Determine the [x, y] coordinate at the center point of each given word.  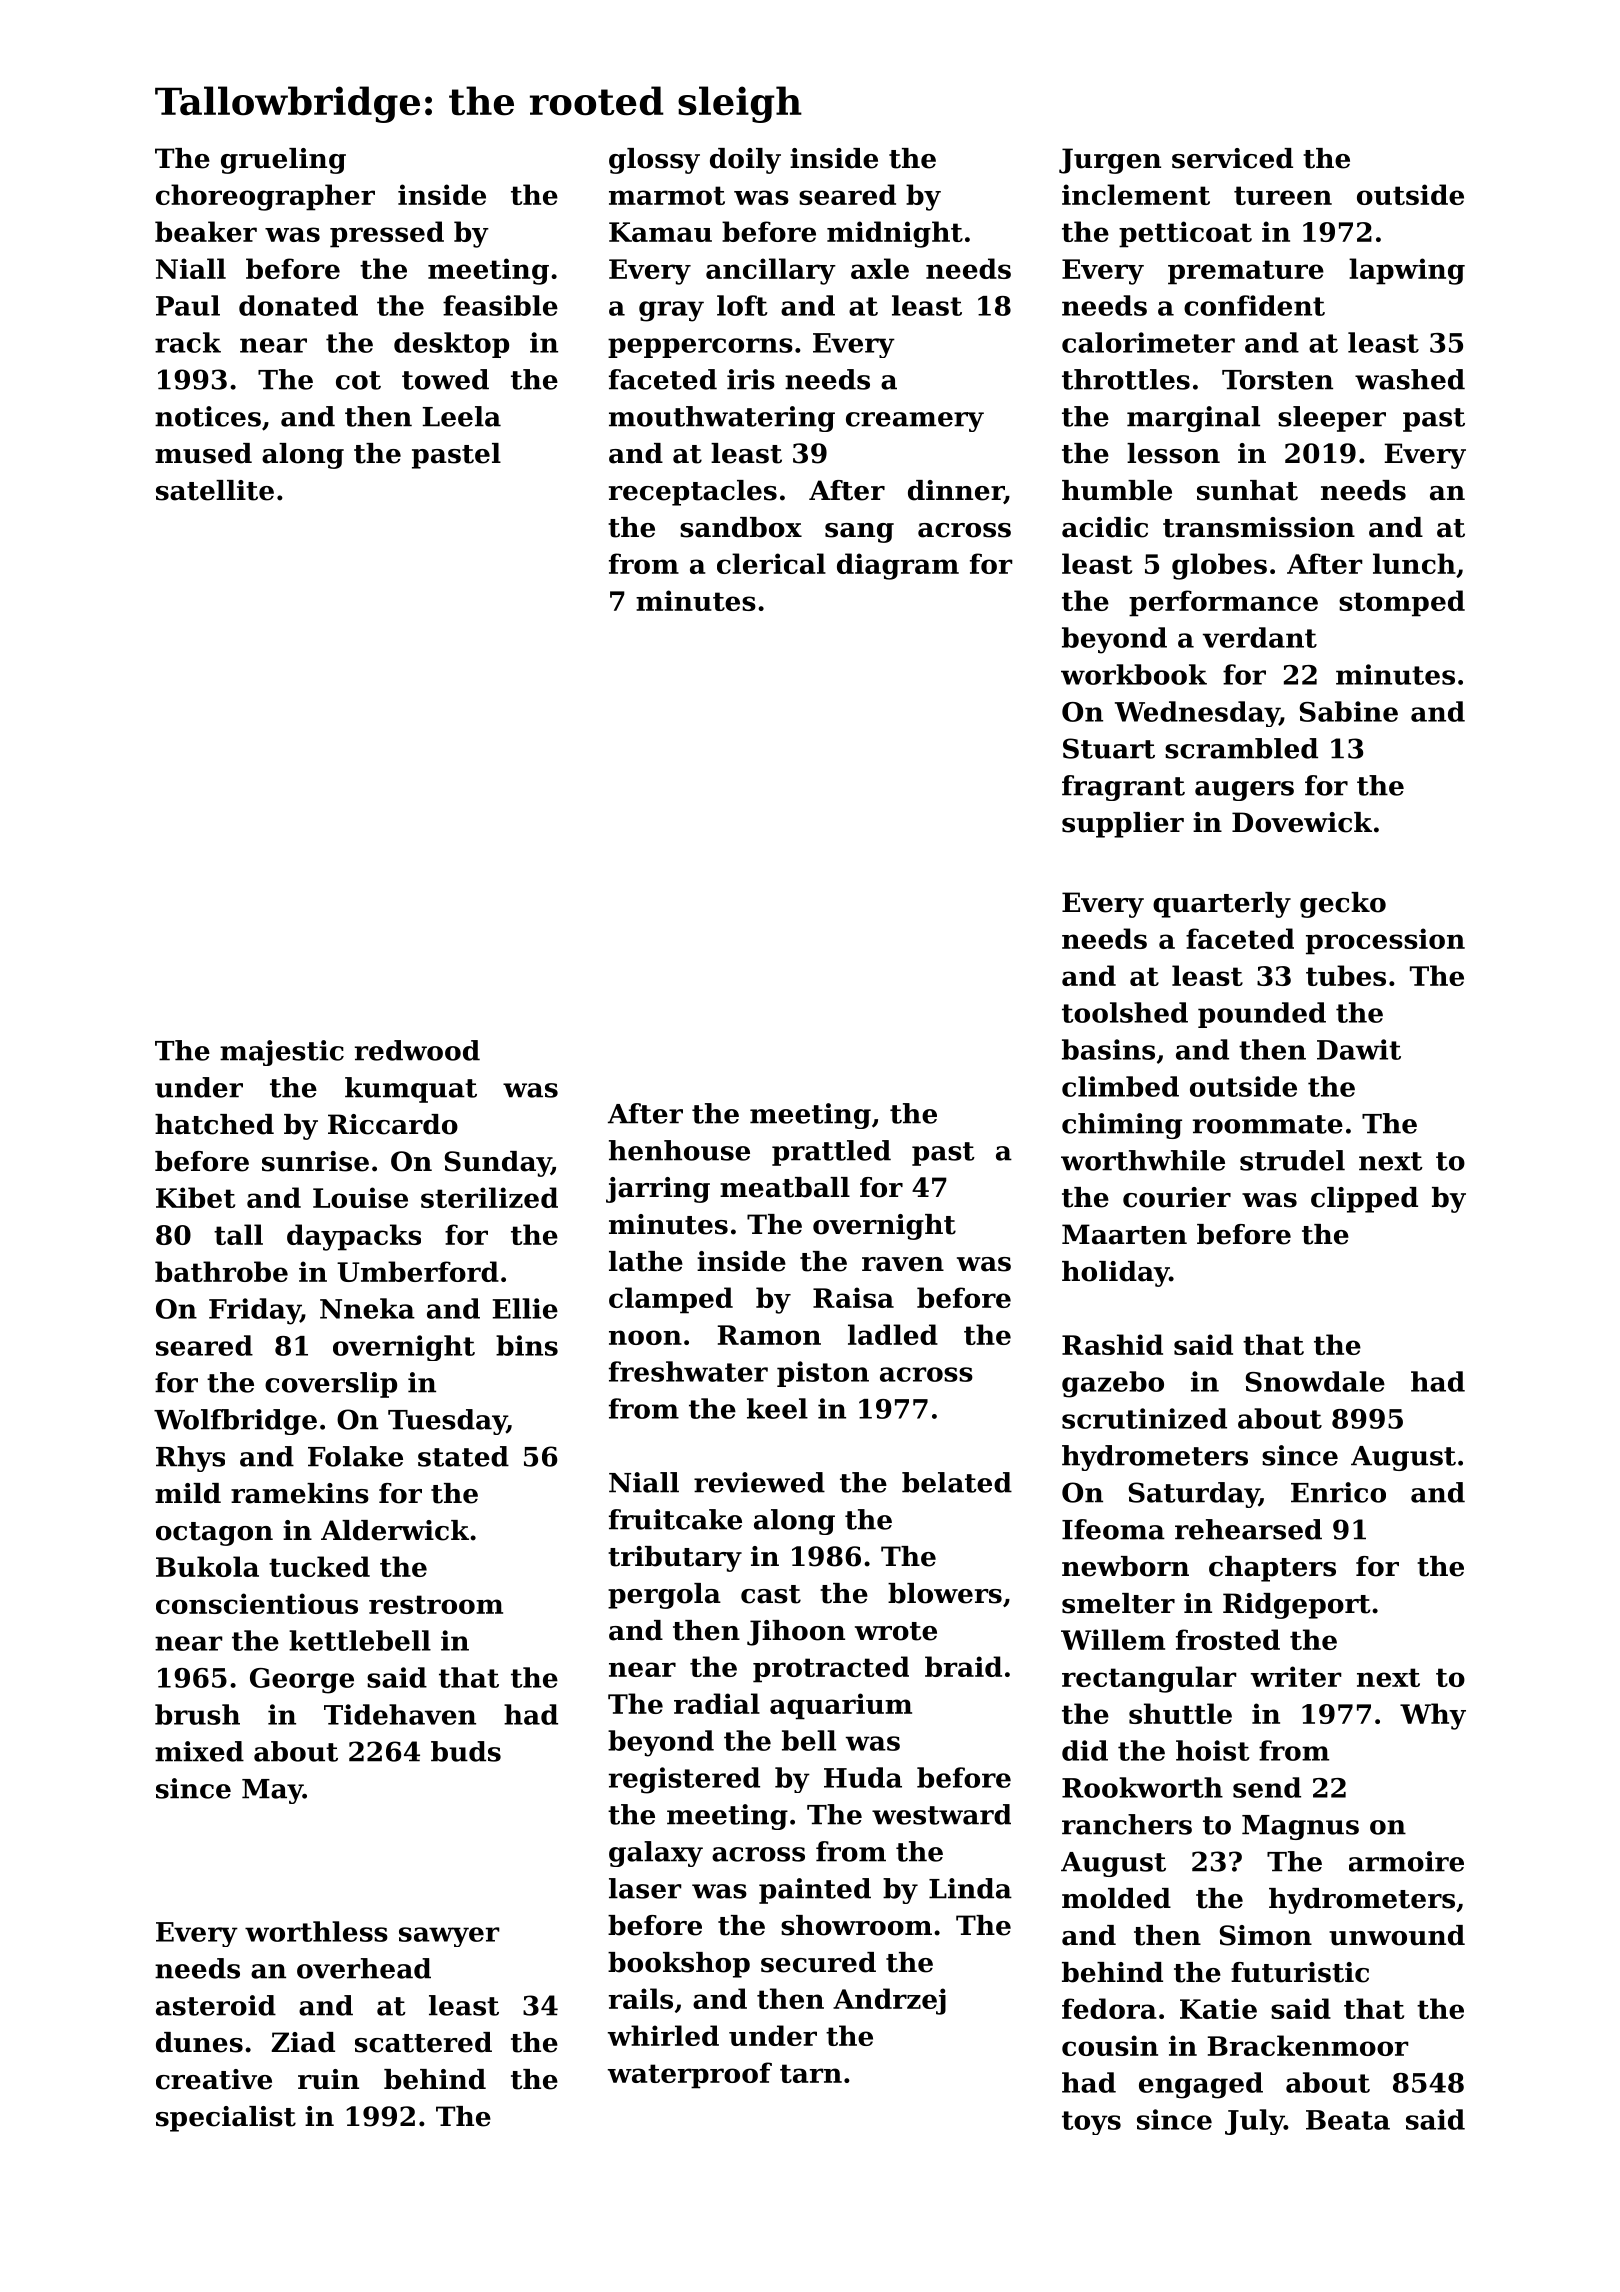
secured [818, 1962]
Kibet [195, 1197]
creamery [915, 422]
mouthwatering [722, 419]
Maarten [1124, 1234]
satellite [215, 490]
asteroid [216, 2005]
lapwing [1407, 271]
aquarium [841, 1706]
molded [1116, 1898]
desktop [451, 345]
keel [777, 1408]
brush [197, 1714]
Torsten [1277, 380]
